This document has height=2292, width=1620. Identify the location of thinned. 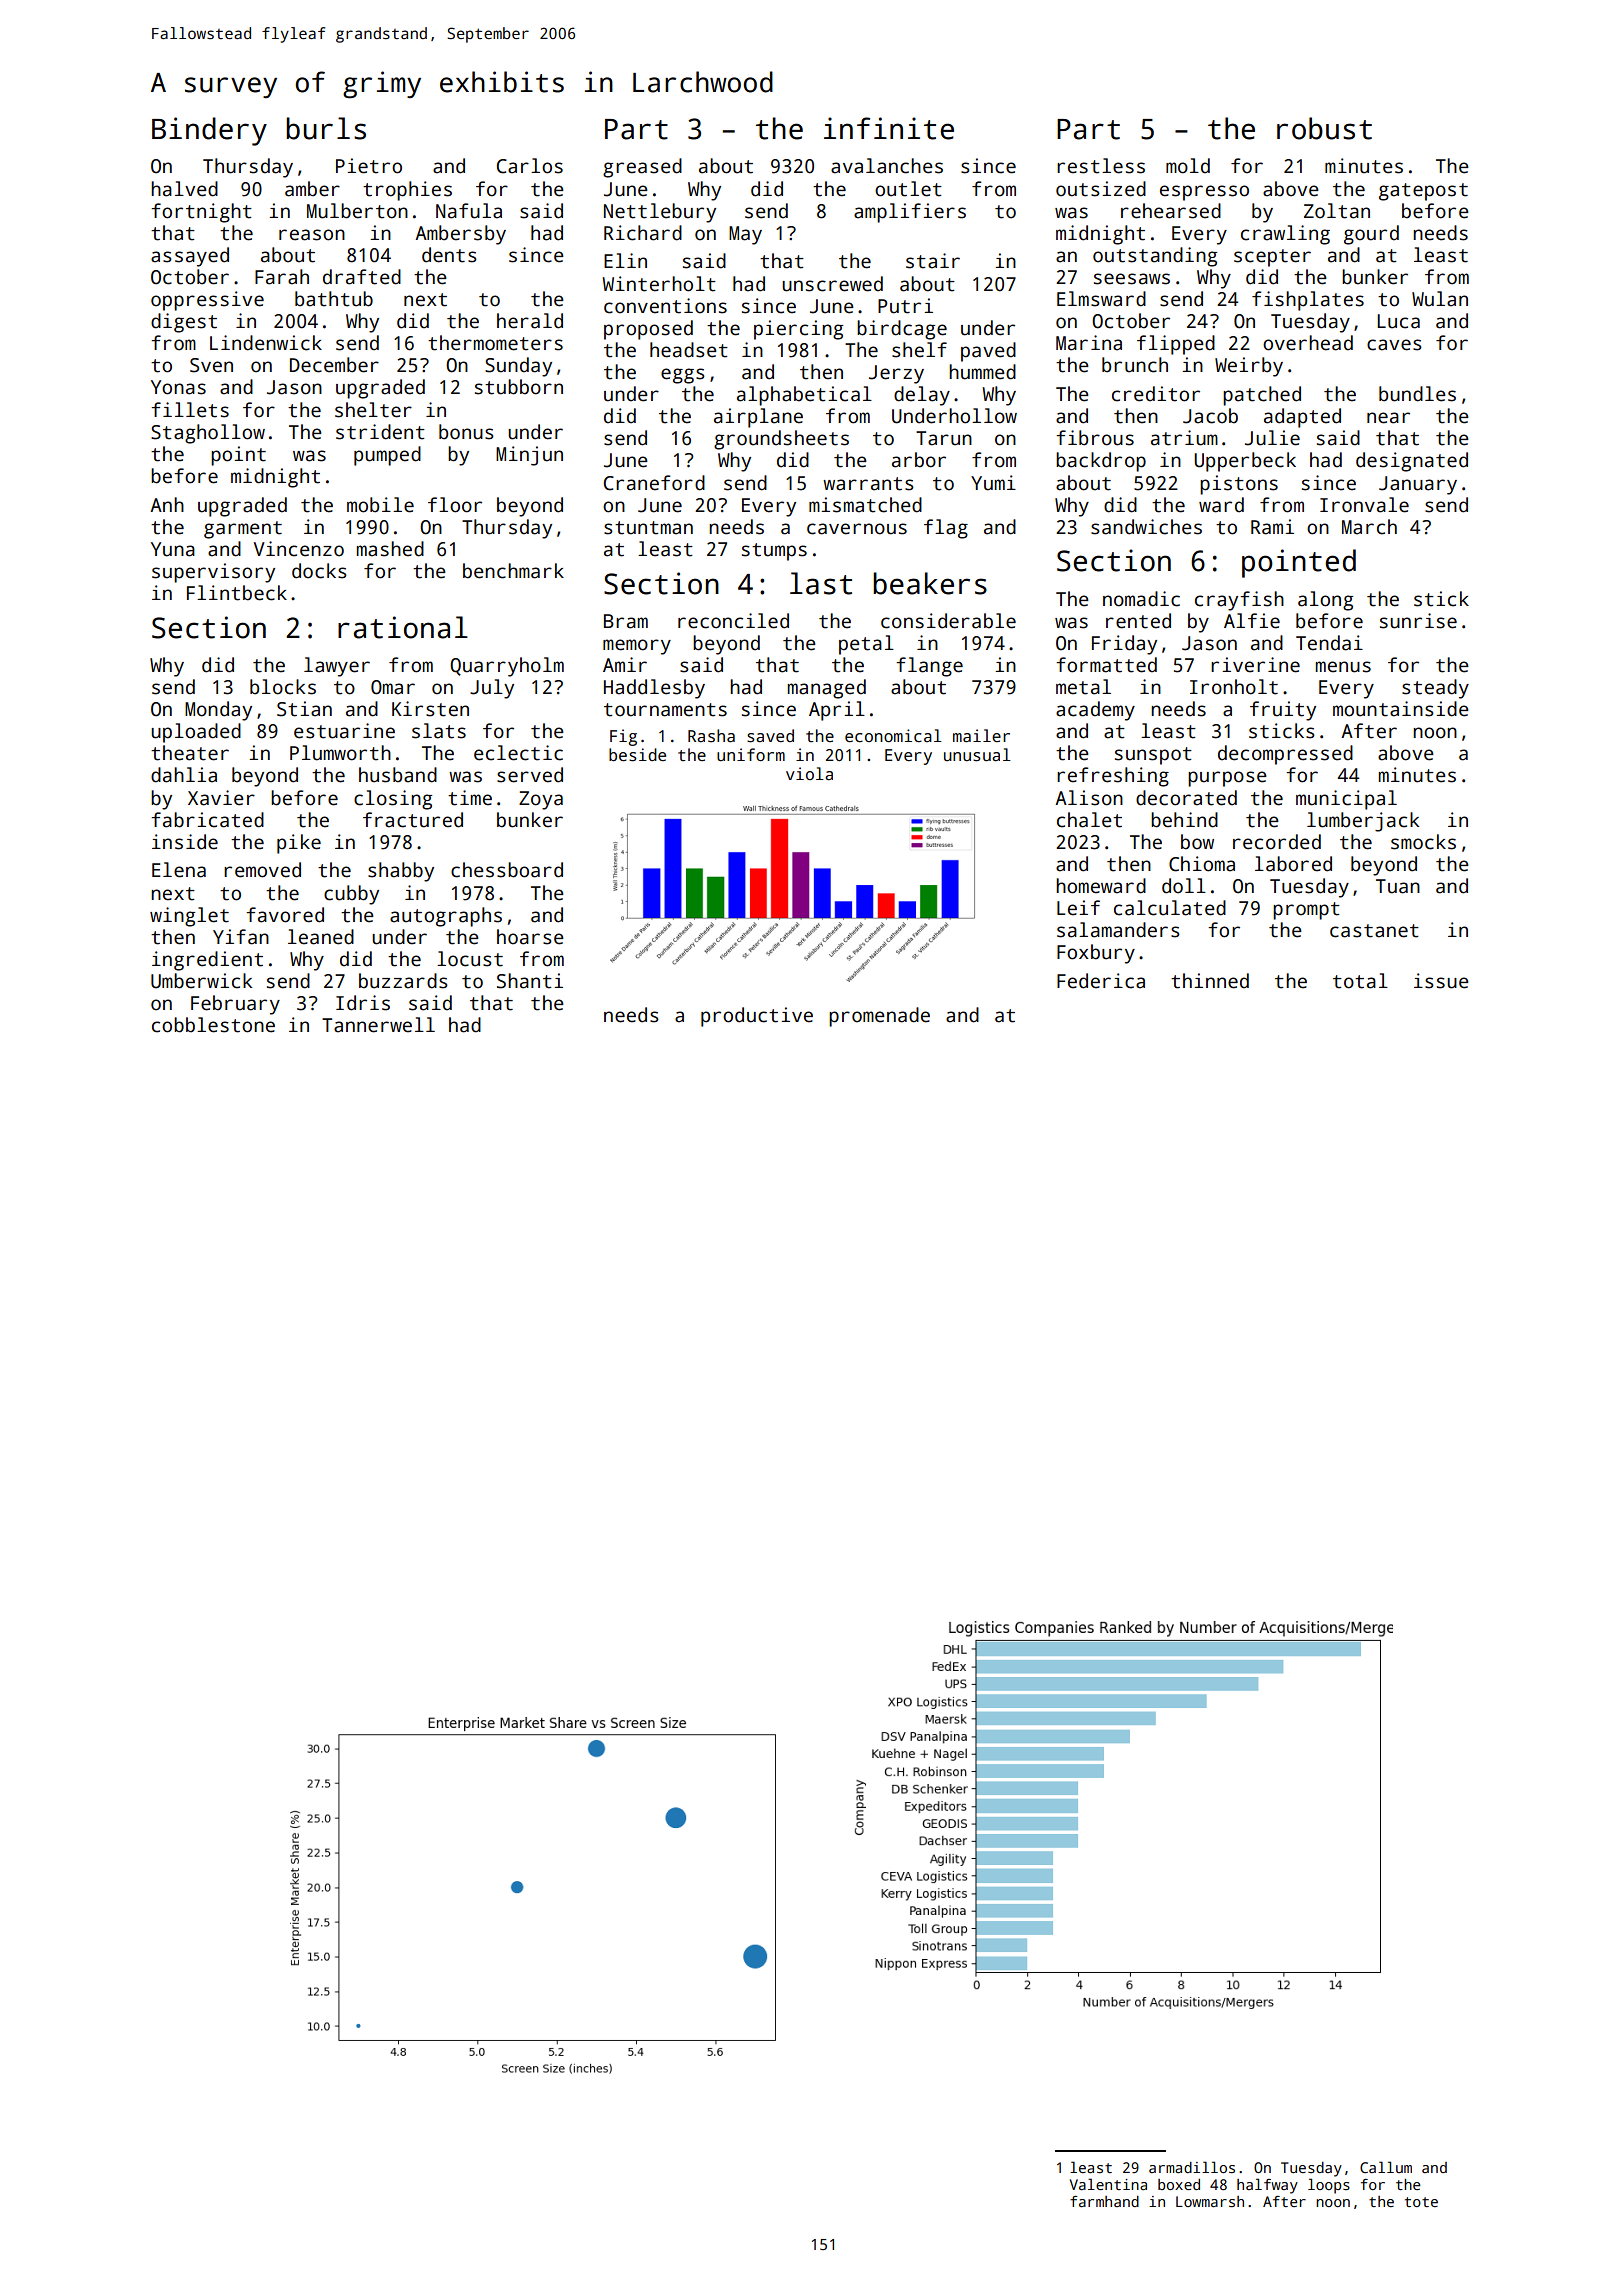
(1210, 981).
